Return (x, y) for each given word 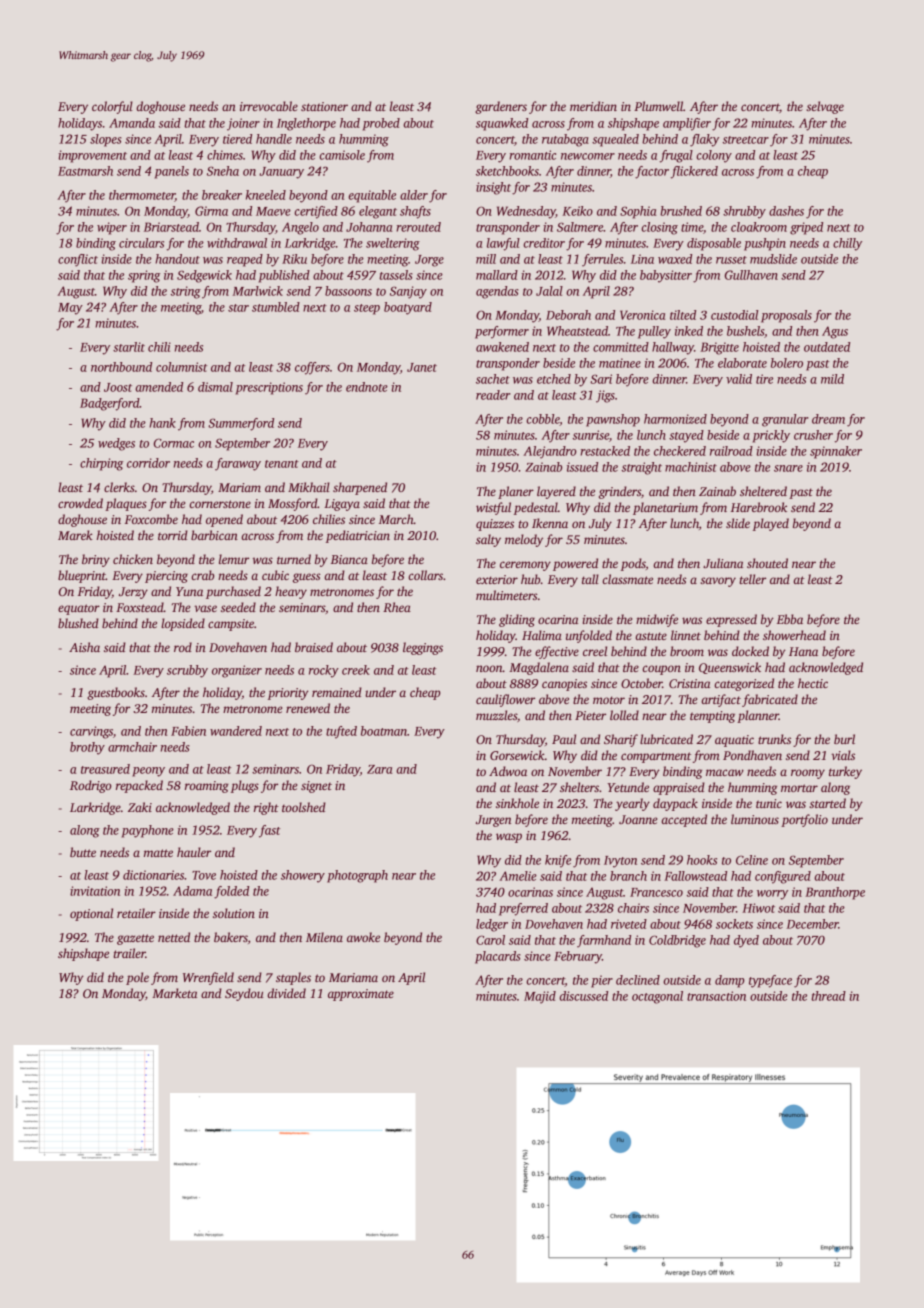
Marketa (174, 993)
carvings (91, 732)
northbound (121, 367)
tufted (341, 732)
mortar (799, 788)
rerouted (419, 227)
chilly (847, 244)
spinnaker (836, 452)
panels (172, 172)
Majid (540, 997)
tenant (282, 464)
